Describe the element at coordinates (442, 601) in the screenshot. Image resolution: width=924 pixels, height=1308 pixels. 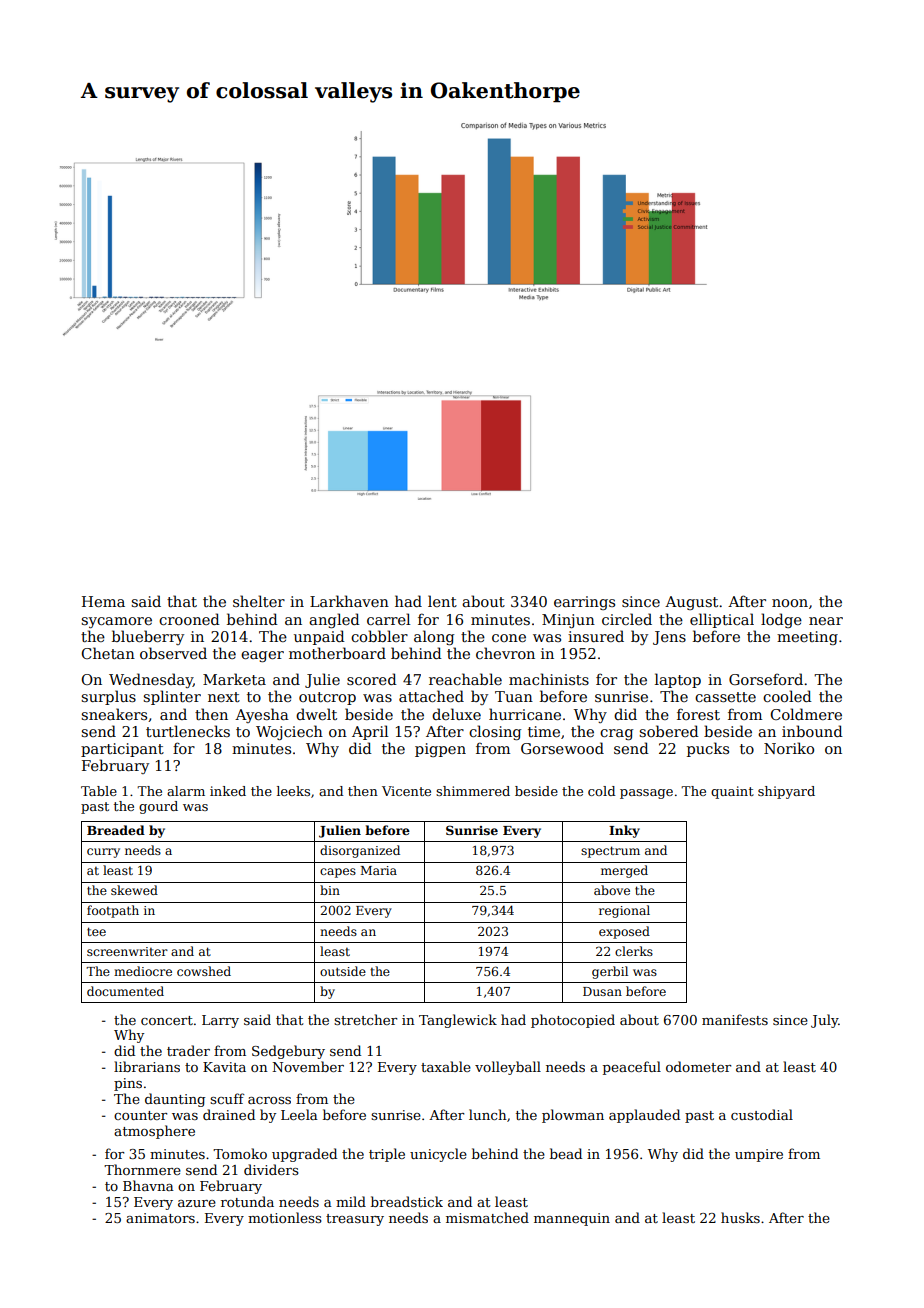
I see `lent` at that location.
